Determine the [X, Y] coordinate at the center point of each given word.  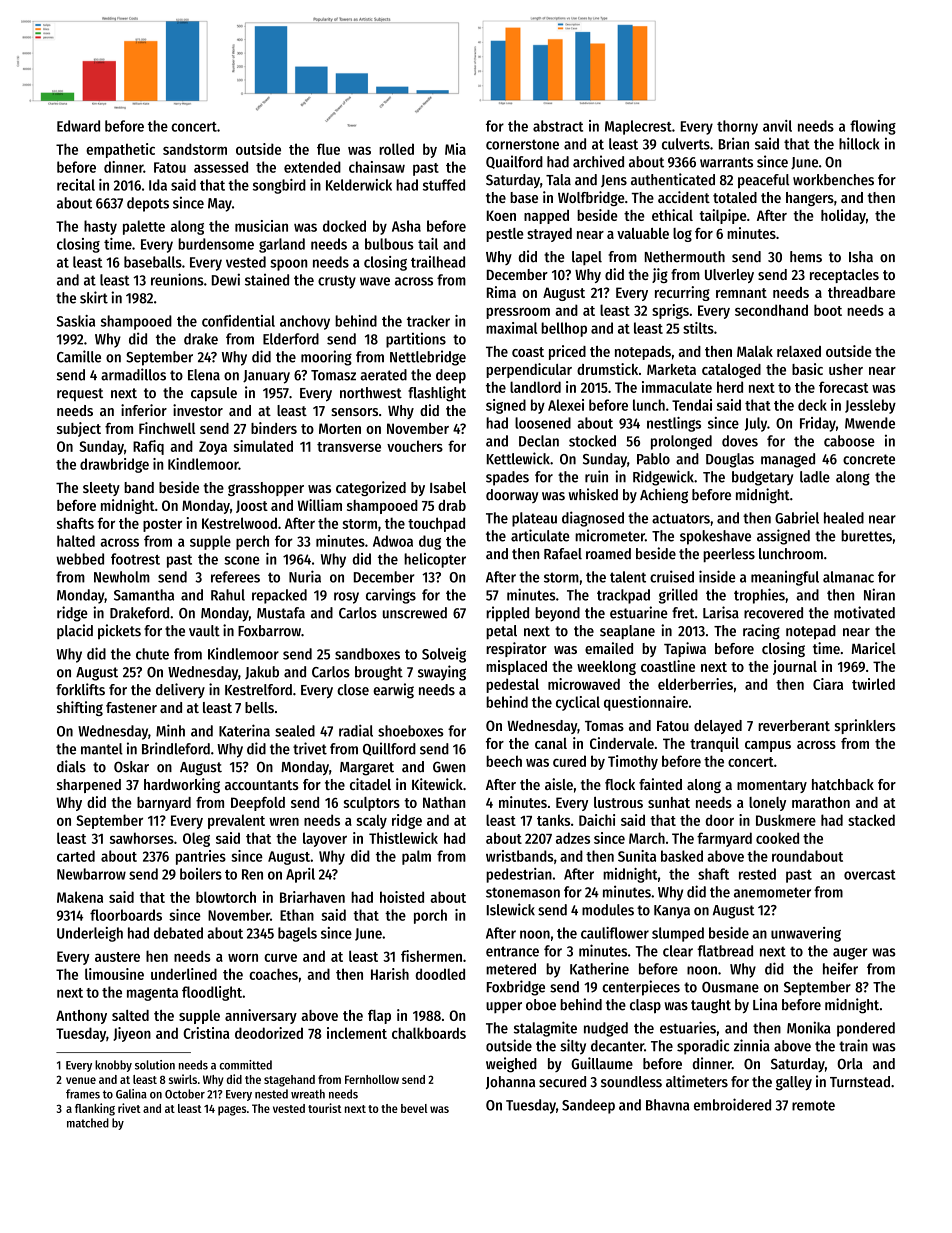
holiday [843, 216]
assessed [221, 167]
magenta [152, 994]
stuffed [444, 185]
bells [259, 707]
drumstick [607, 369]
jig [660, 275]
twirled [873, 684]
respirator [516, 649]
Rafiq [148, 447]
